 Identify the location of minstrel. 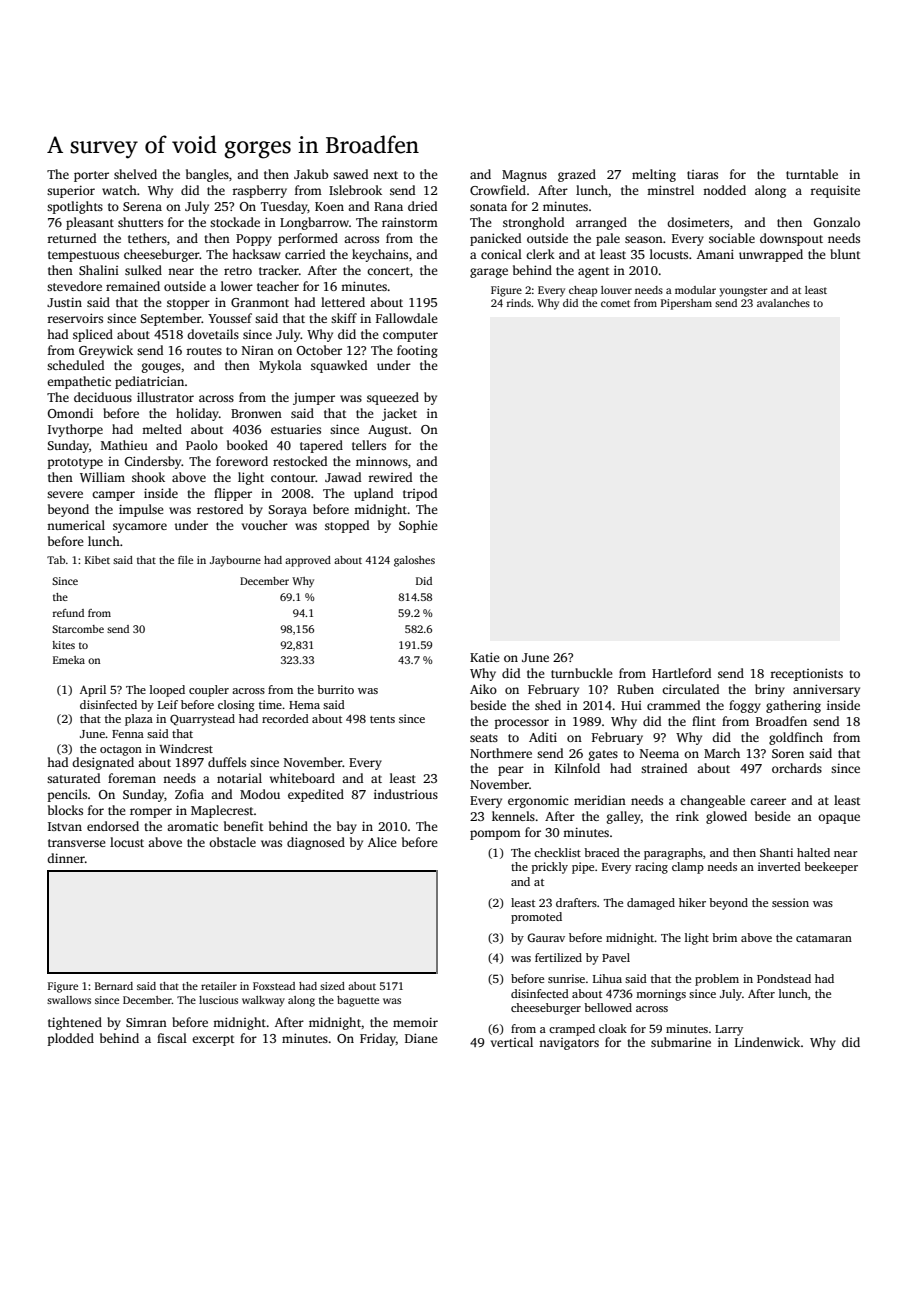
(670, 190).
